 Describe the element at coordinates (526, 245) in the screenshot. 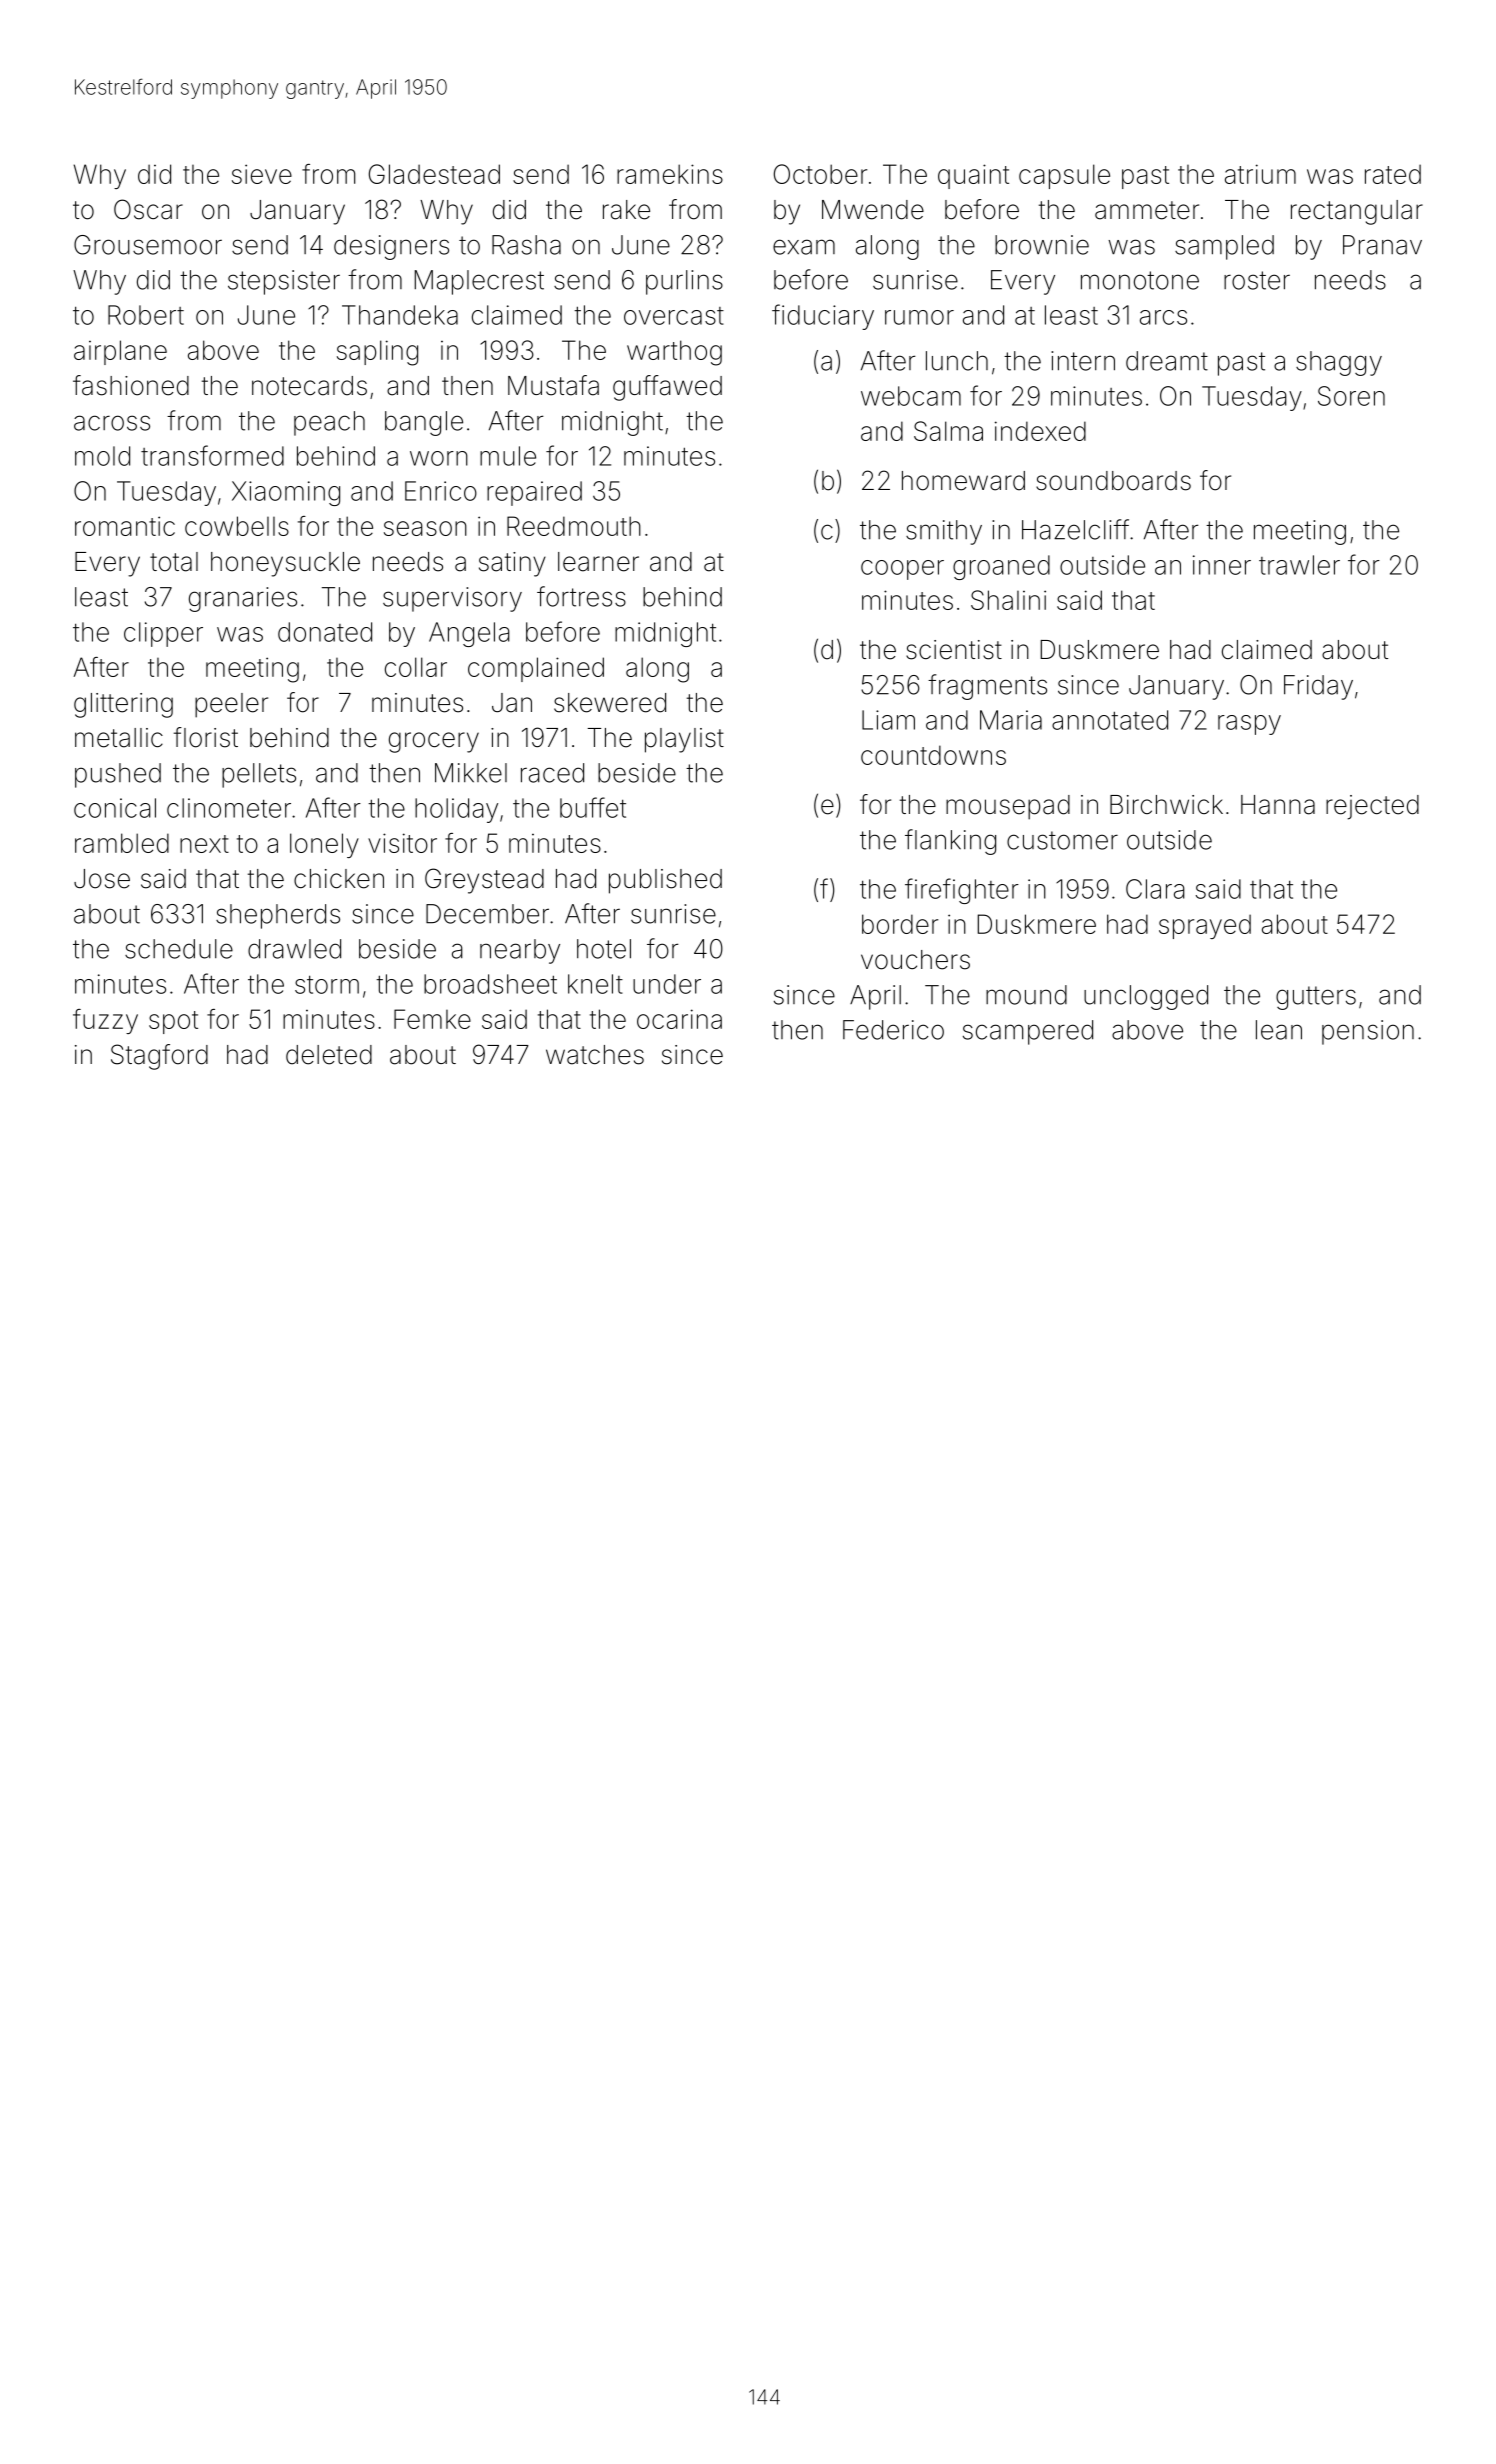

I see `Rasha` at that location.
